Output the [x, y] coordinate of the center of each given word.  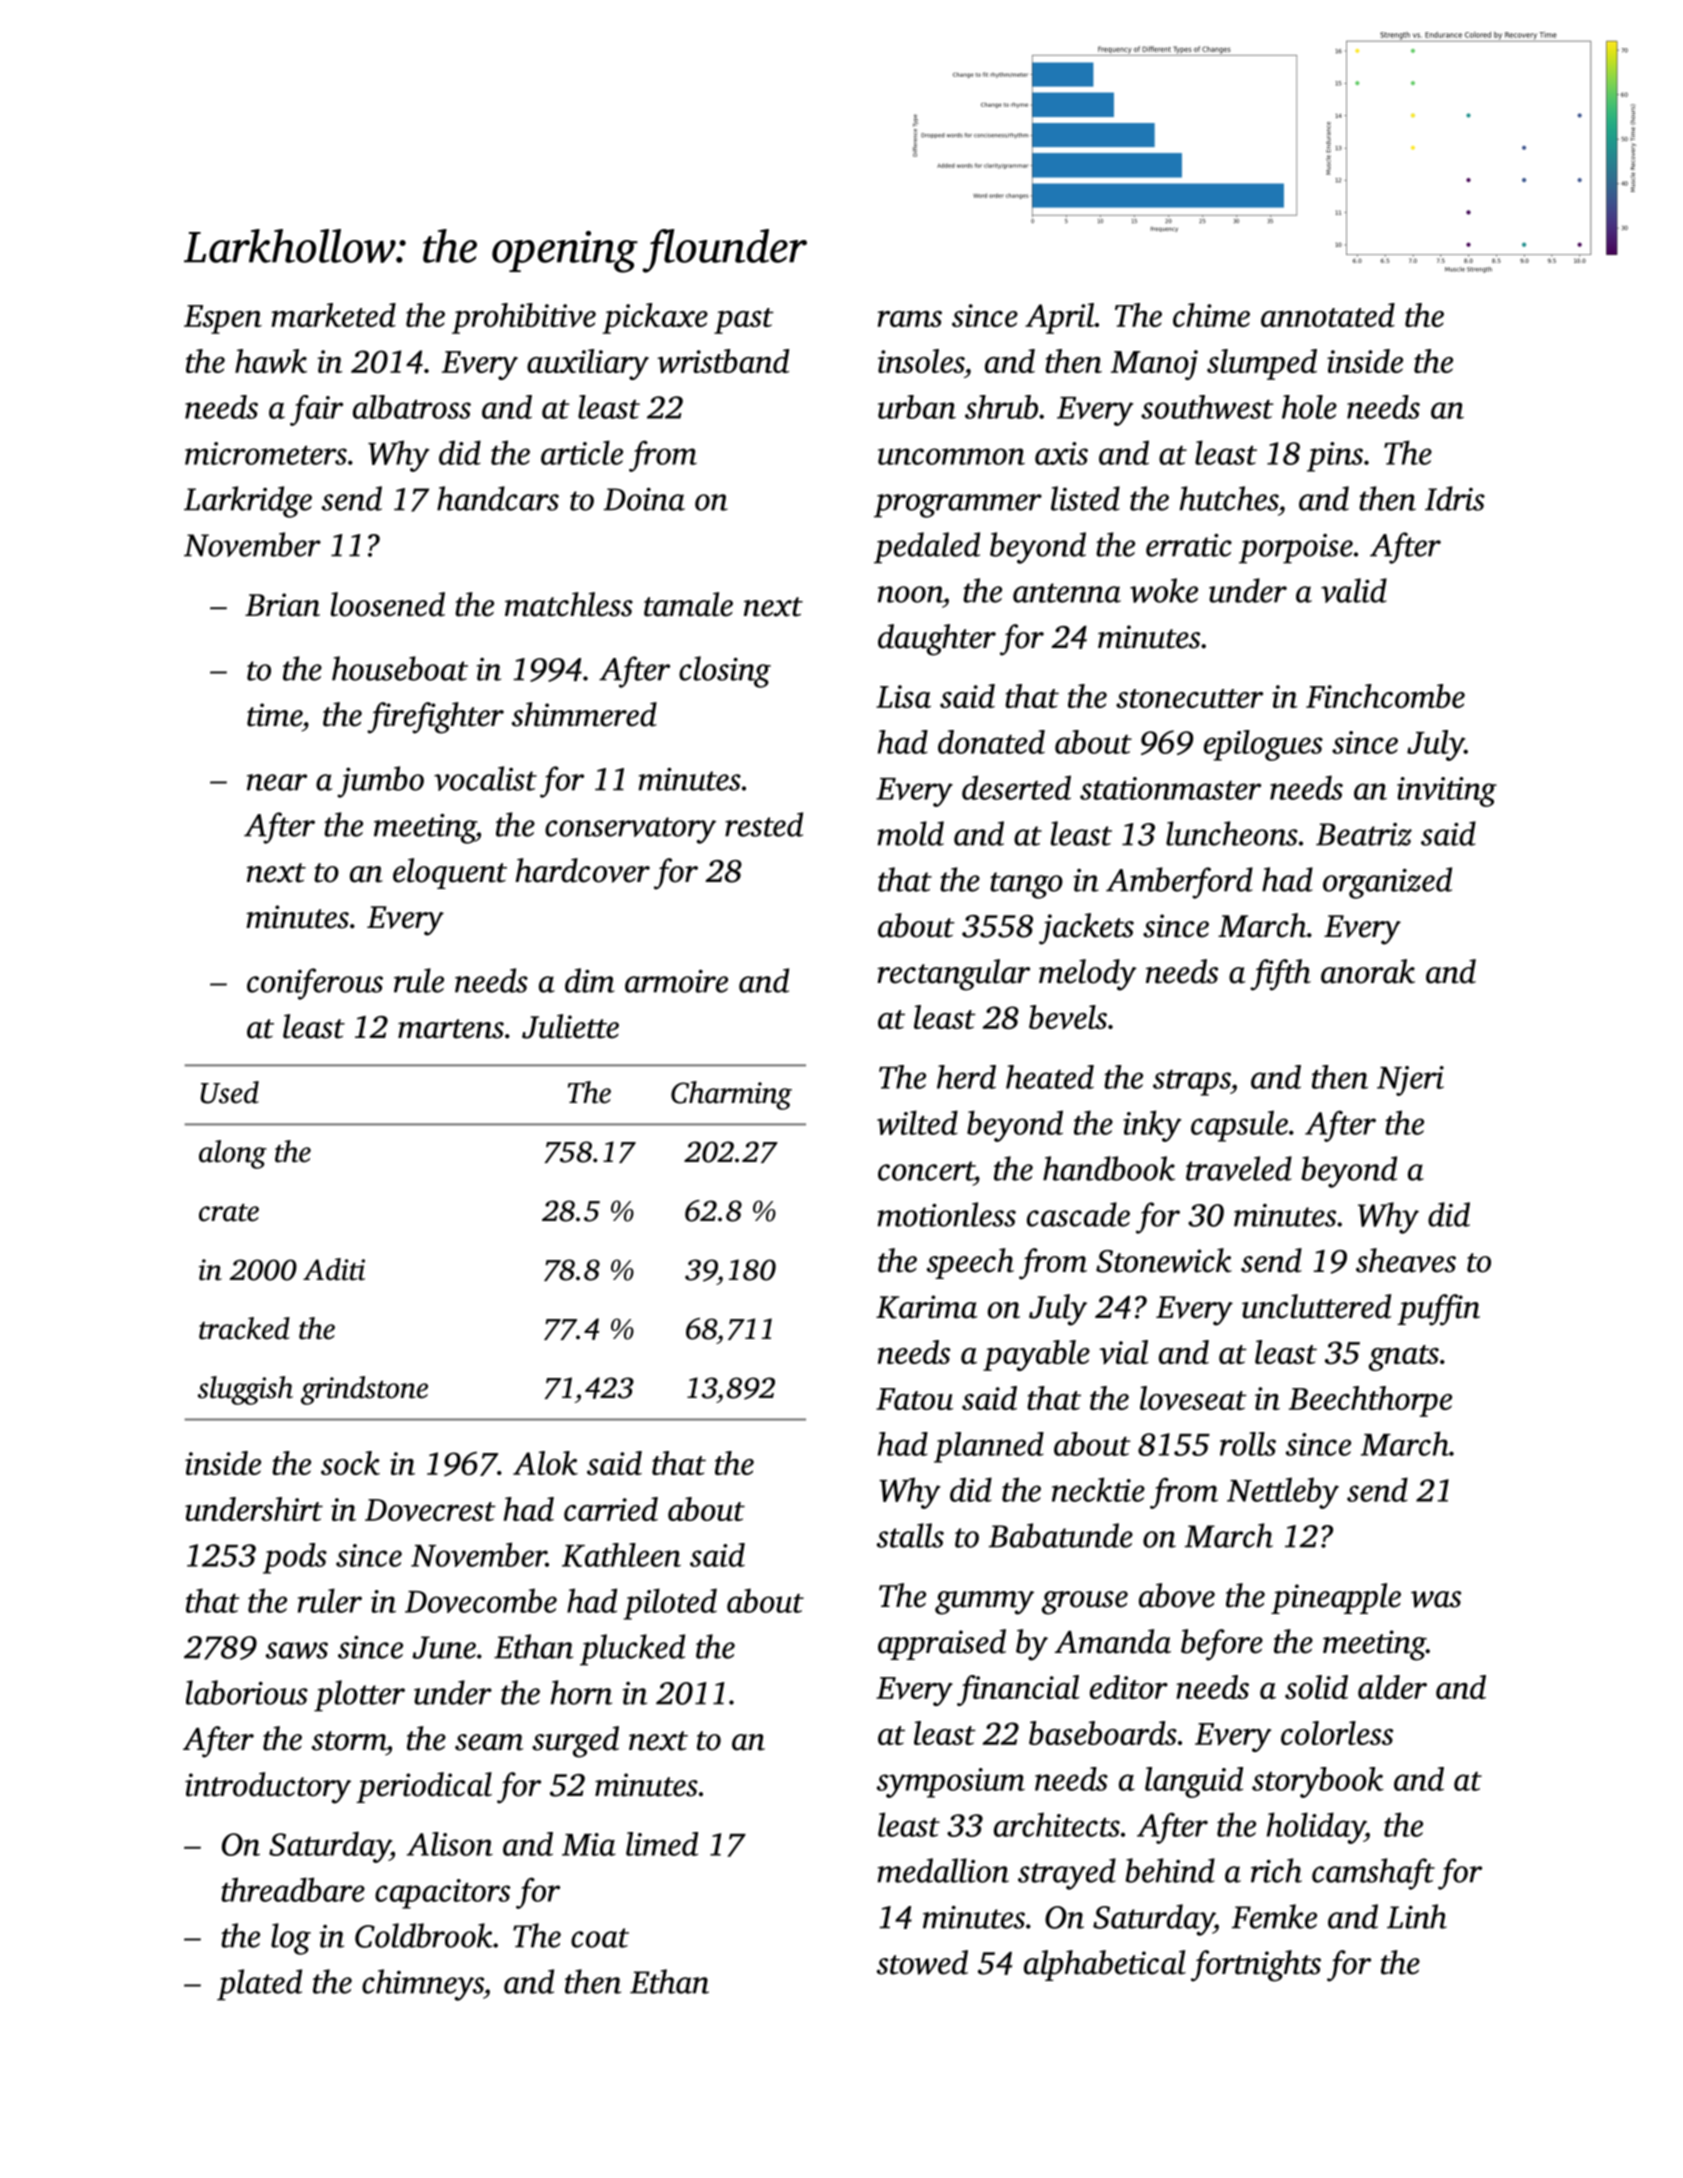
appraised [942, 1644]
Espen [223, 319]
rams [910, 319]
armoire [676, 981]
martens [451, 1029]
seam [489, 1742]
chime [1211, 315]
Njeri [1410, 1081]
